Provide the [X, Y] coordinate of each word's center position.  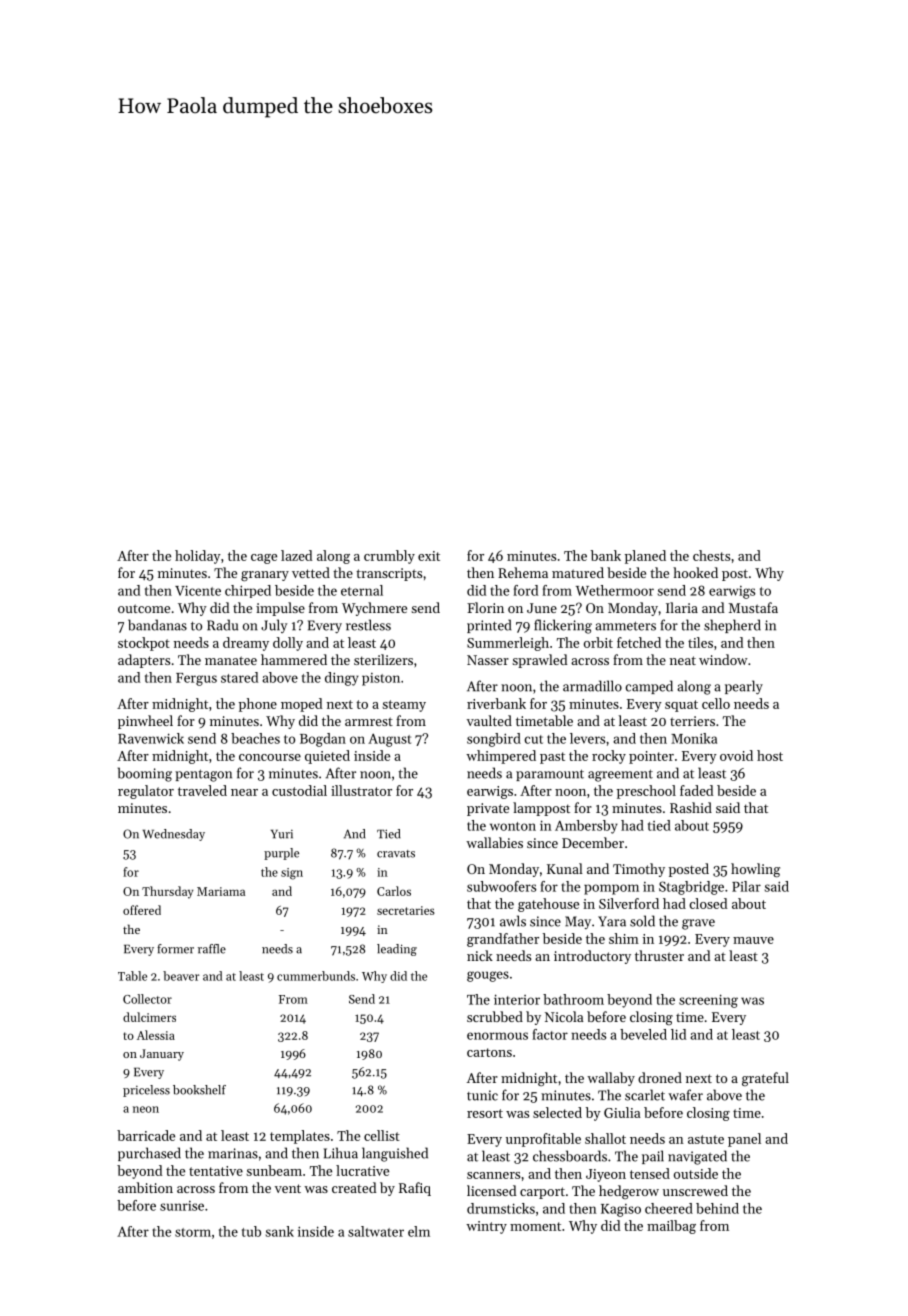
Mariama [221, 891]
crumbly [389, 557]
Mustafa [753, 607]
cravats [396, 854]
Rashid [691, 807]
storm [193, 1232]
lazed [296, 555]
